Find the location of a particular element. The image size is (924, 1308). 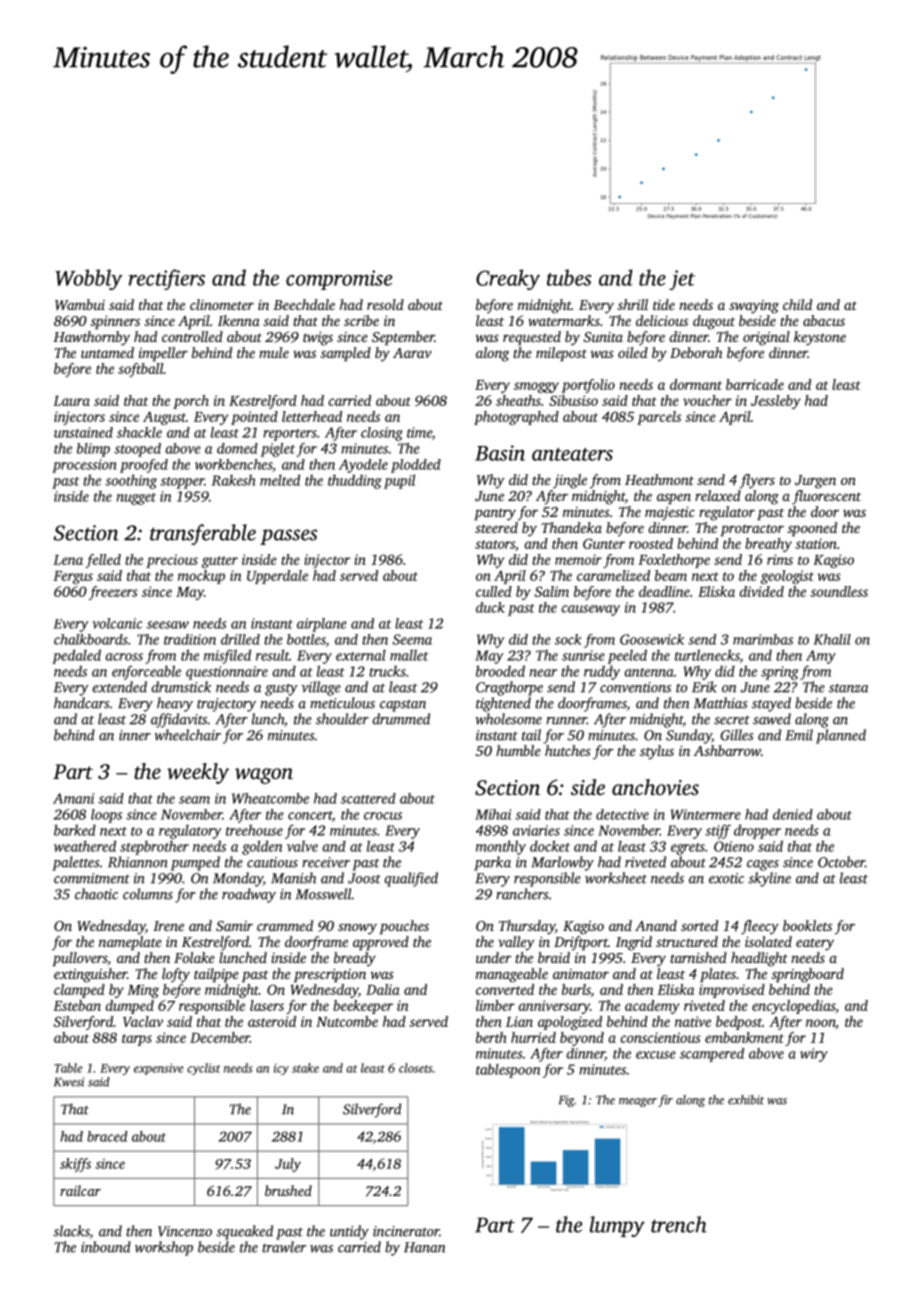

ruddy is located at coordinates (602, 672).
